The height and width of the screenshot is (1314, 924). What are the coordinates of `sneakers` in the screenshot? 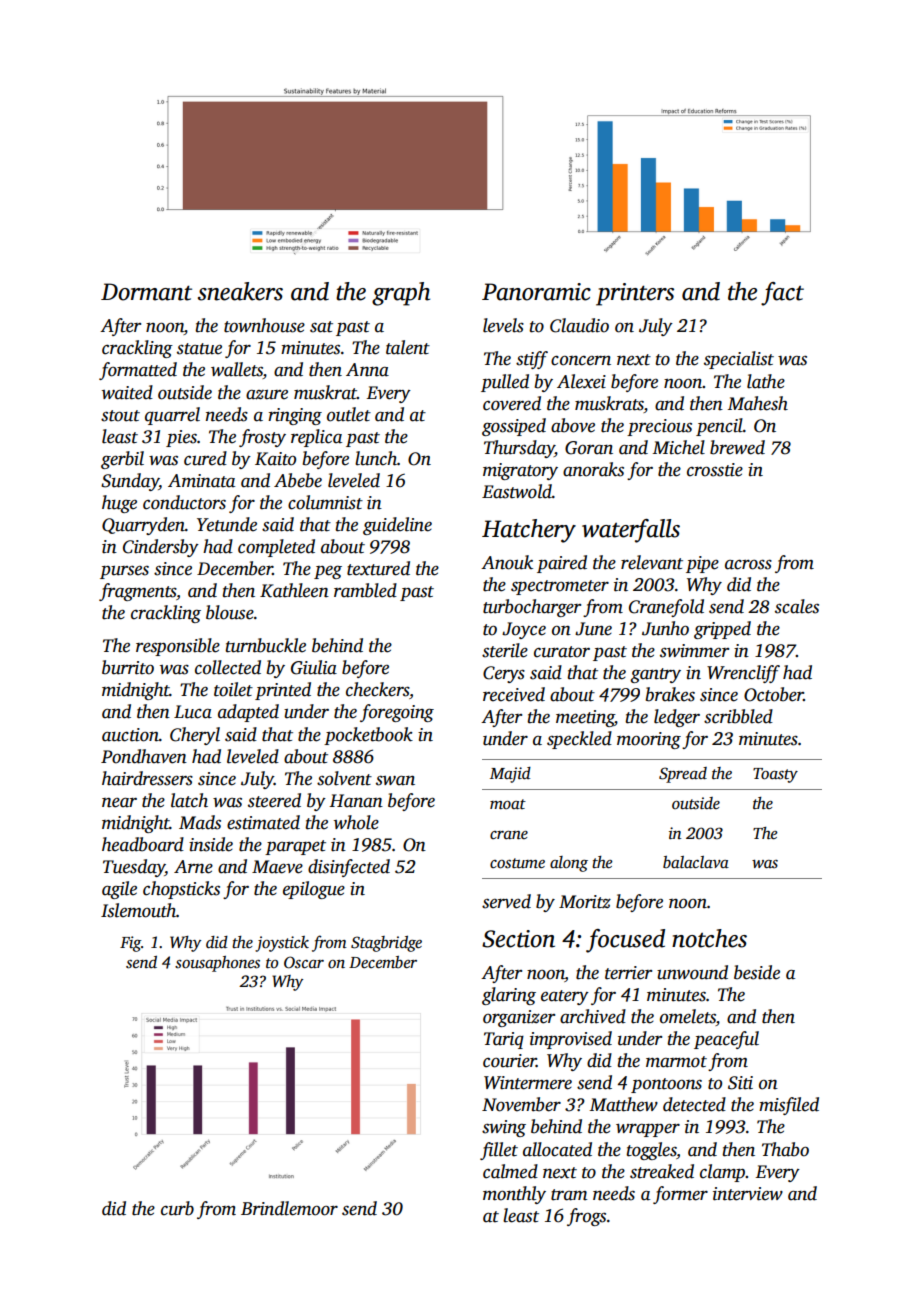 It's located at (240, 291).
